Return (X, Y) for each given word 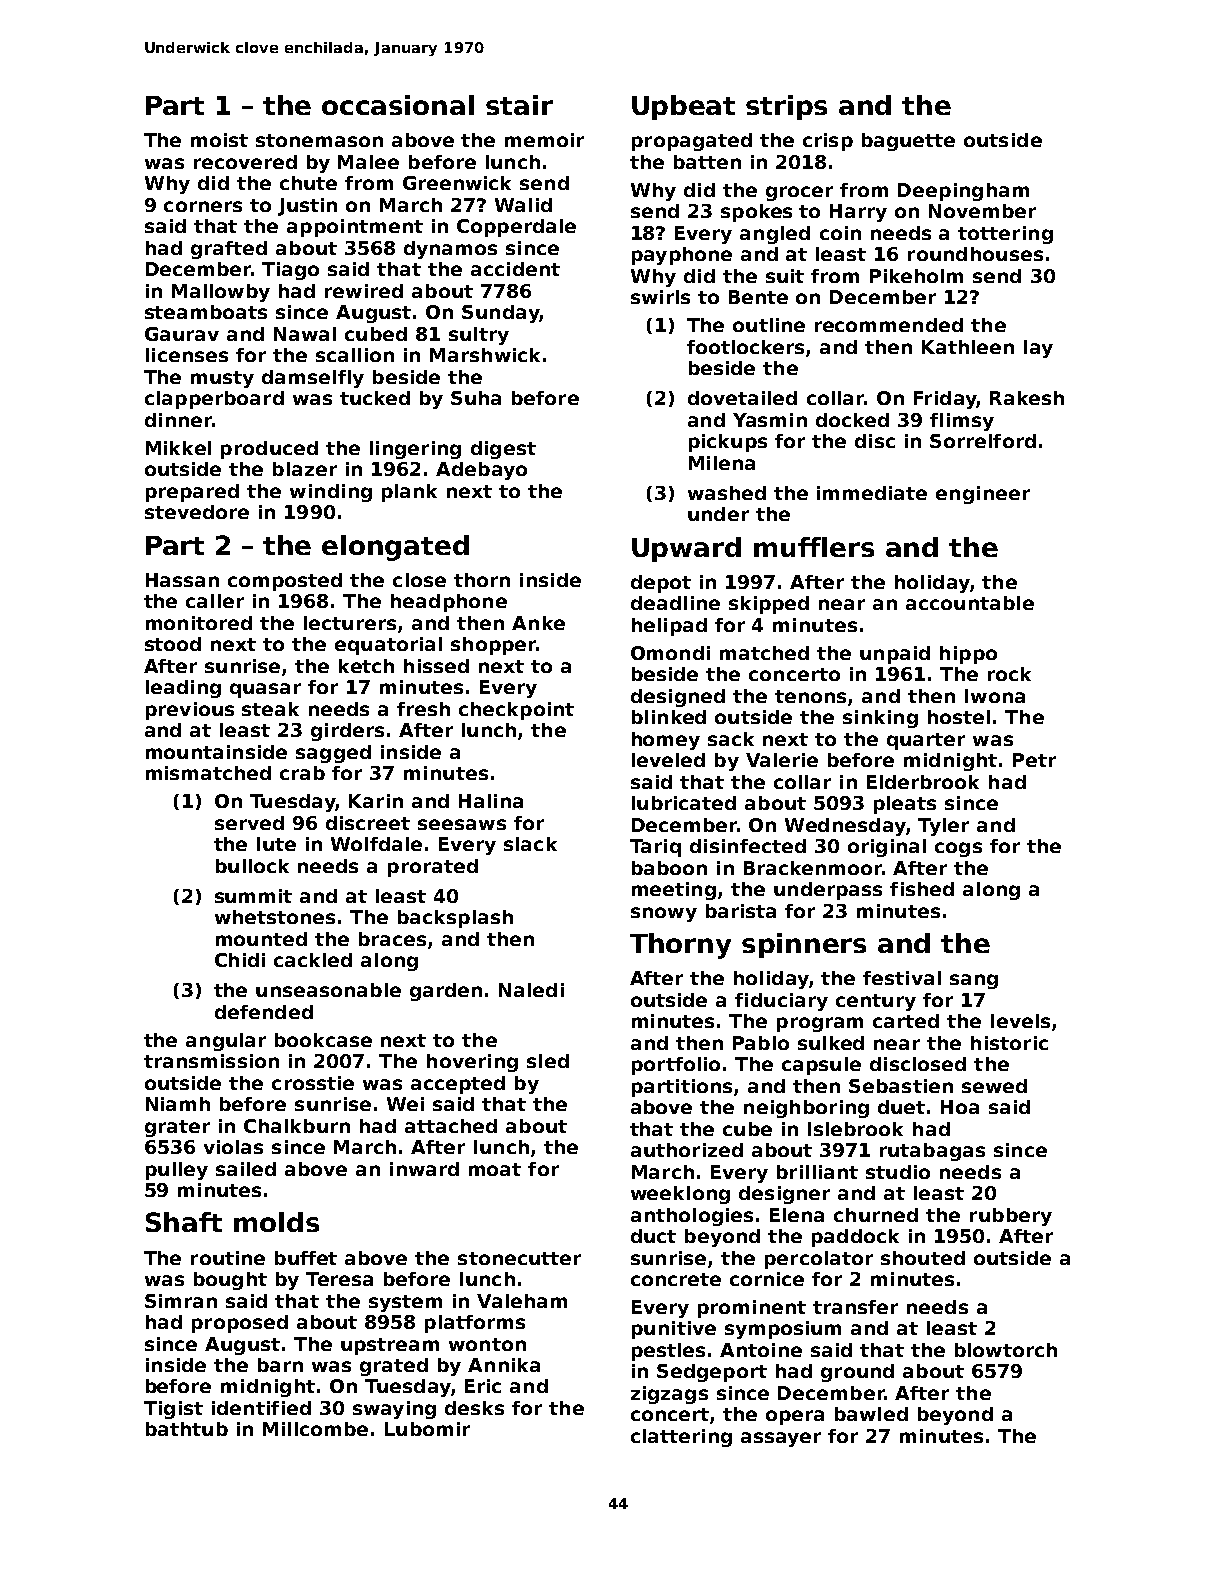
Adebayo (481, 471)
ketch (366, 666)
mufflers (814, 547)
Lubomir (427, 1429)
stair (519, 105)
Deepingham (963, 192)
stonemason (319, 140)
